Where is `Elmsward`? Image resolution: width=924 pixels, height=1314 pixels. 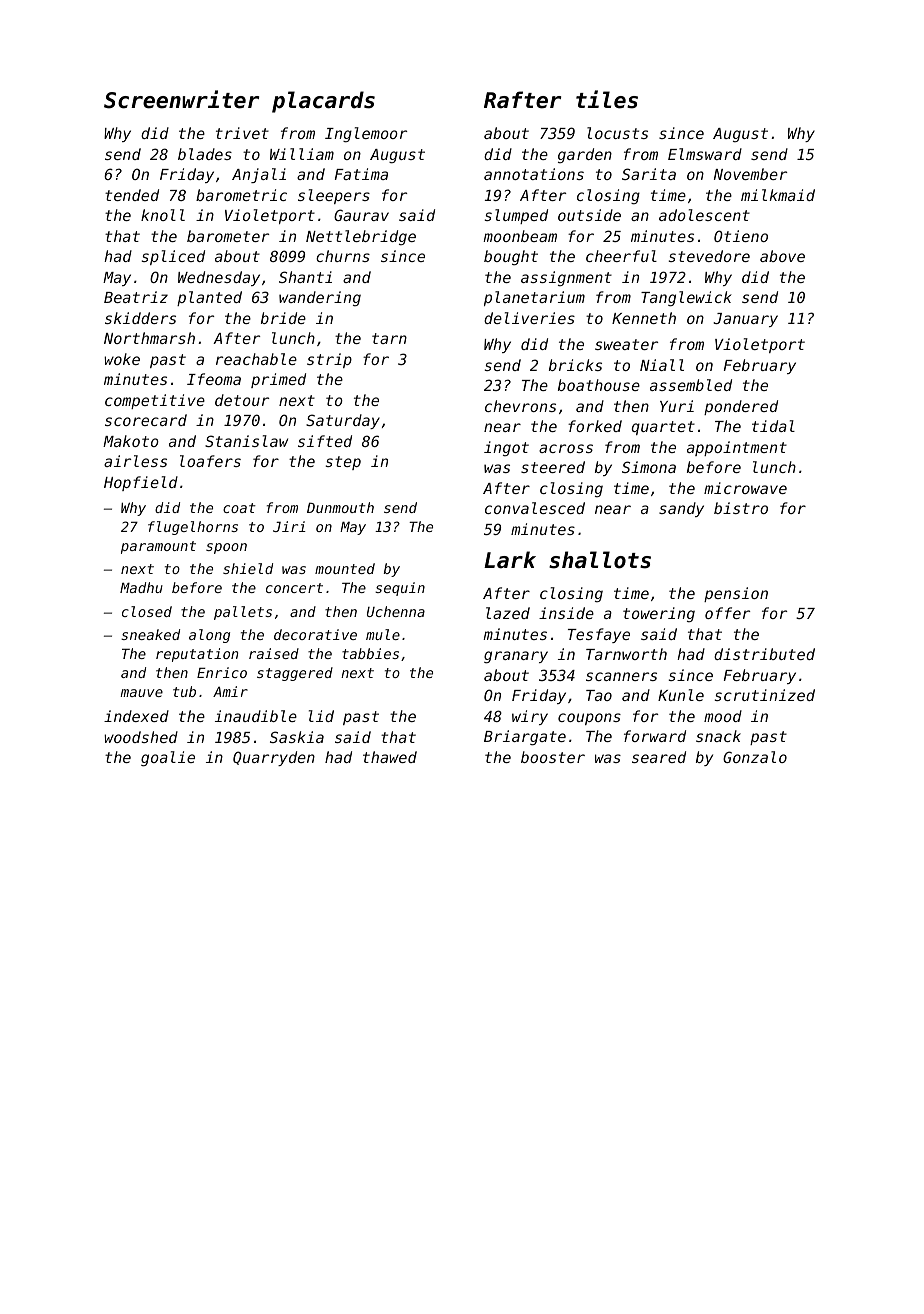
Elmsward is located at coordinates (705, 154).
